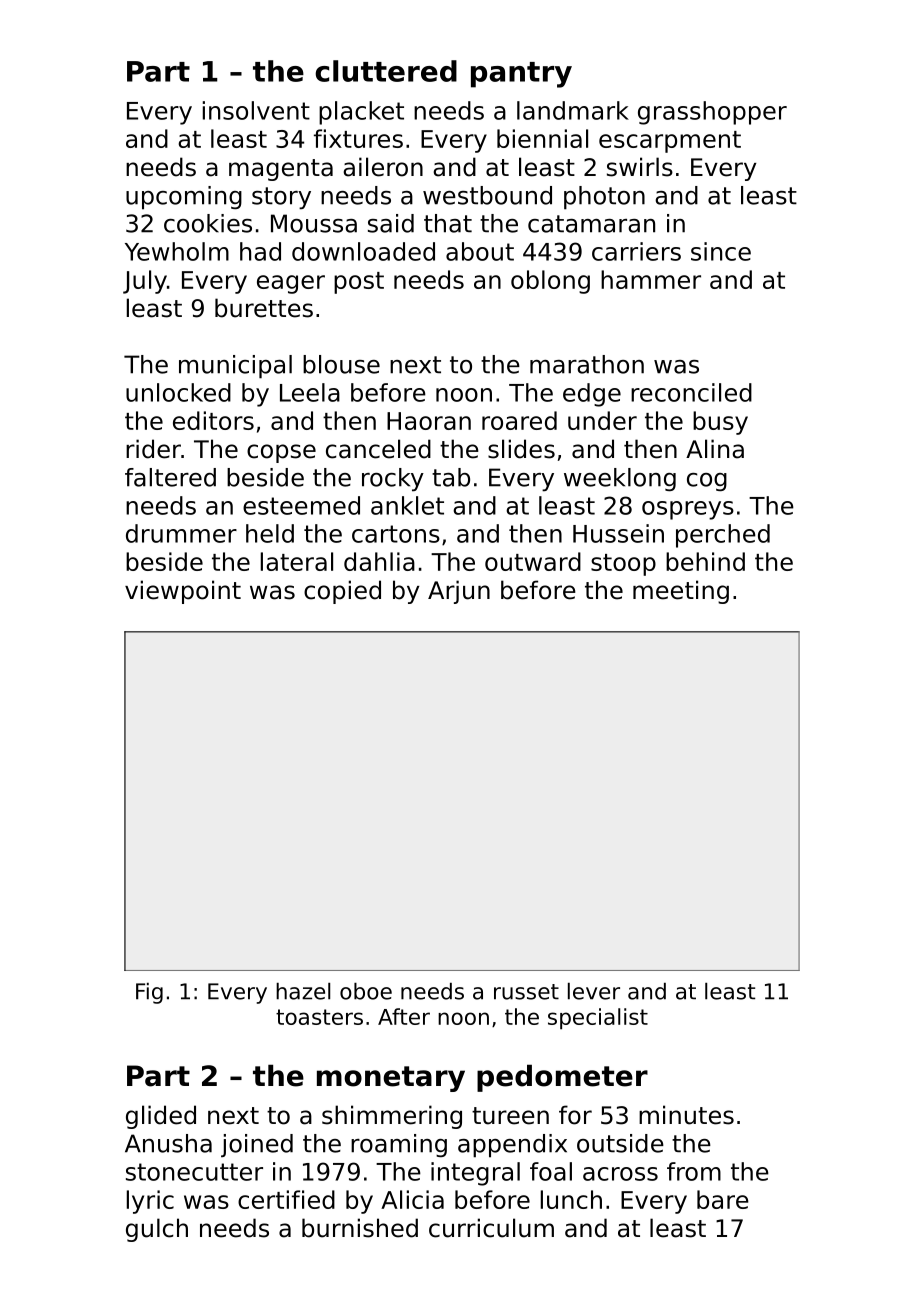  What do you see at coordinates (149, 993) in the page?
I see `Fig` at bounding box center [149, 993].
